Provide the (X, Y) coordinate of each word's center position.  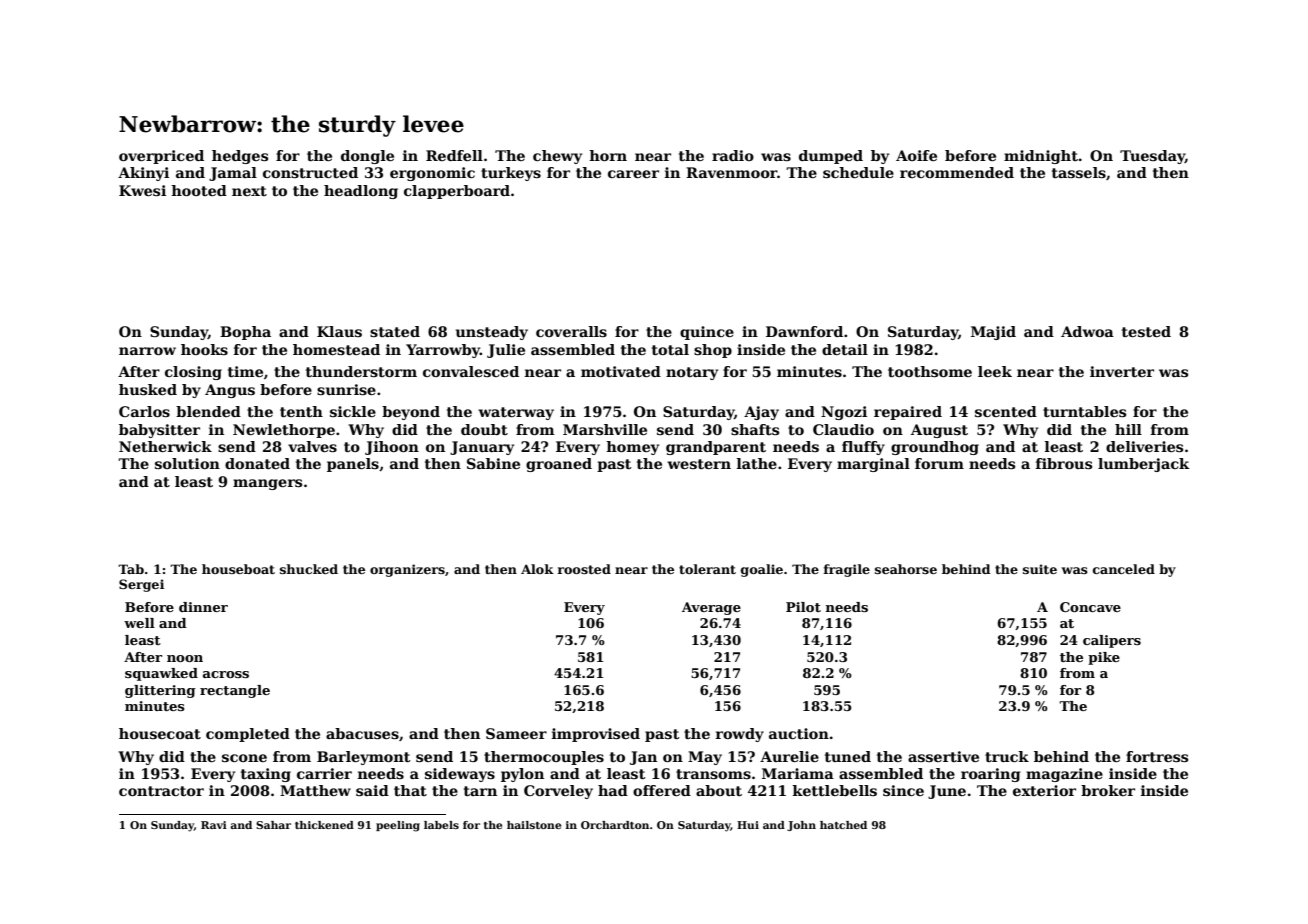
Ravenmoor (732, 172)
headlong (361, 192)
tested (1146, 331)
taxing (266, 775)
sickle (353, 411)
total (670, 349)
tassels (1079, 172)
